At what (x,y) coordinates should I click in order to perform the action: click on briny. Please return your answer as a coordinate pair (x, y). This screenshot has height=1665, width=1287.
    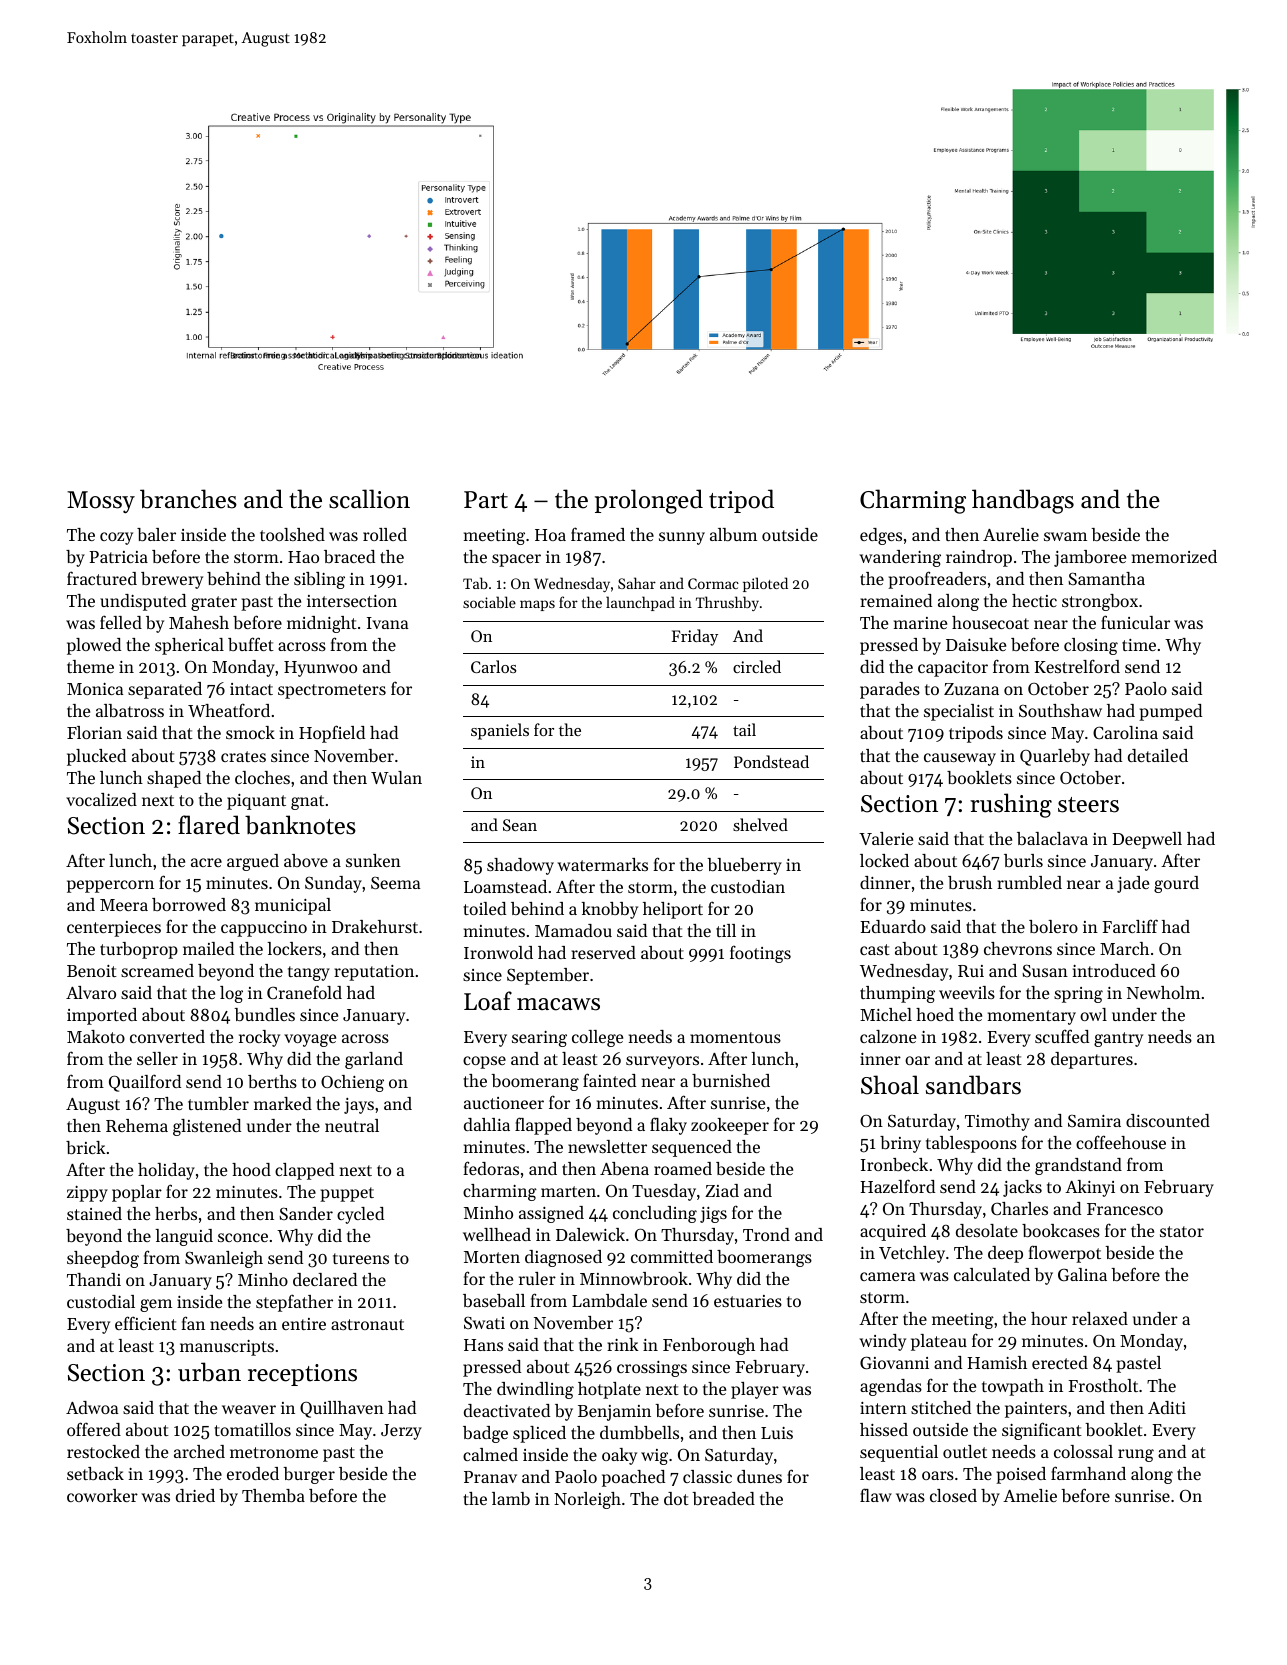
    Looking at the image, I should click on (900, 1144).
